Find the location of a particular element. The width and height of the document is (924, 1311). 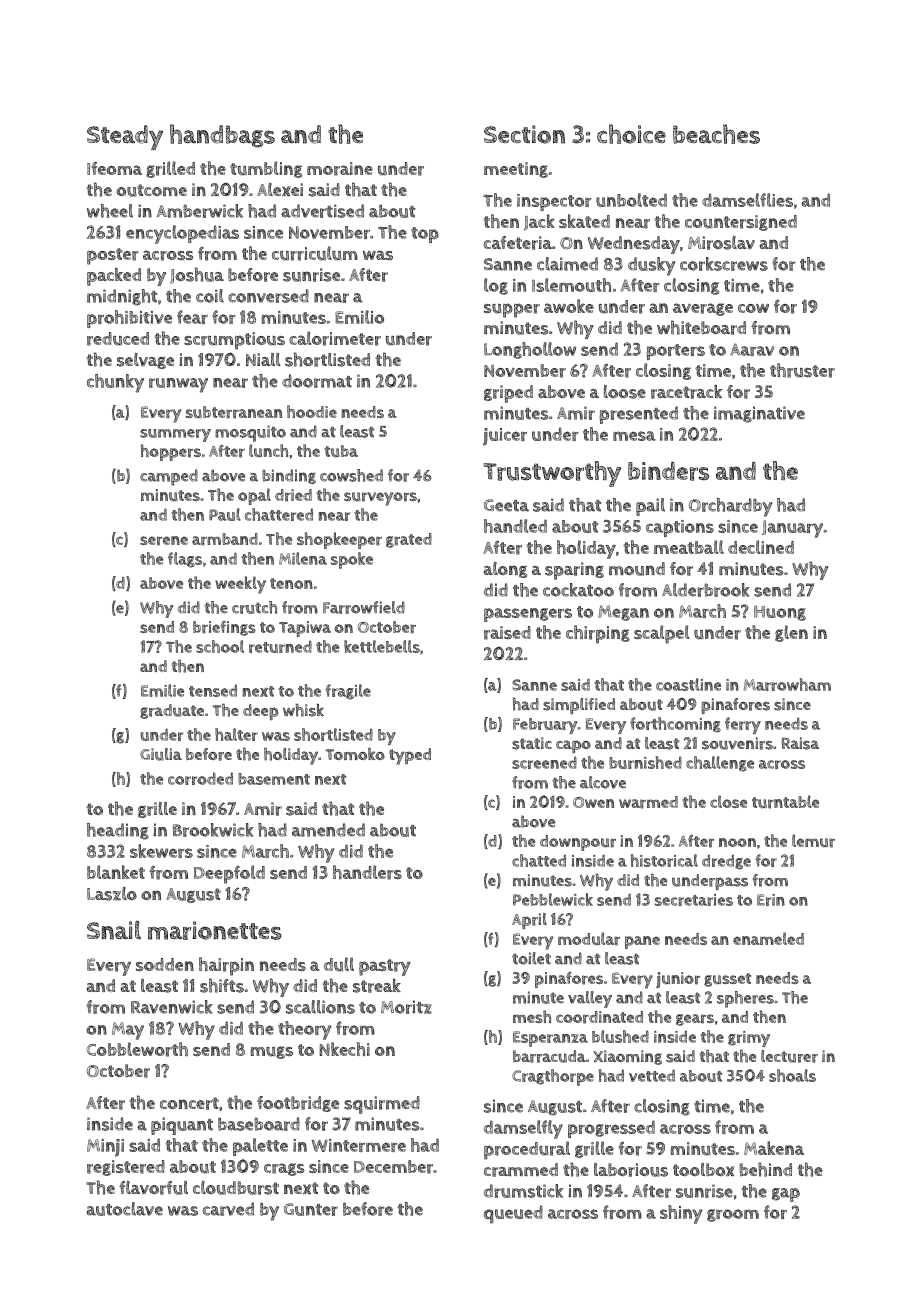

poster is located at coordinates (113, 256).
